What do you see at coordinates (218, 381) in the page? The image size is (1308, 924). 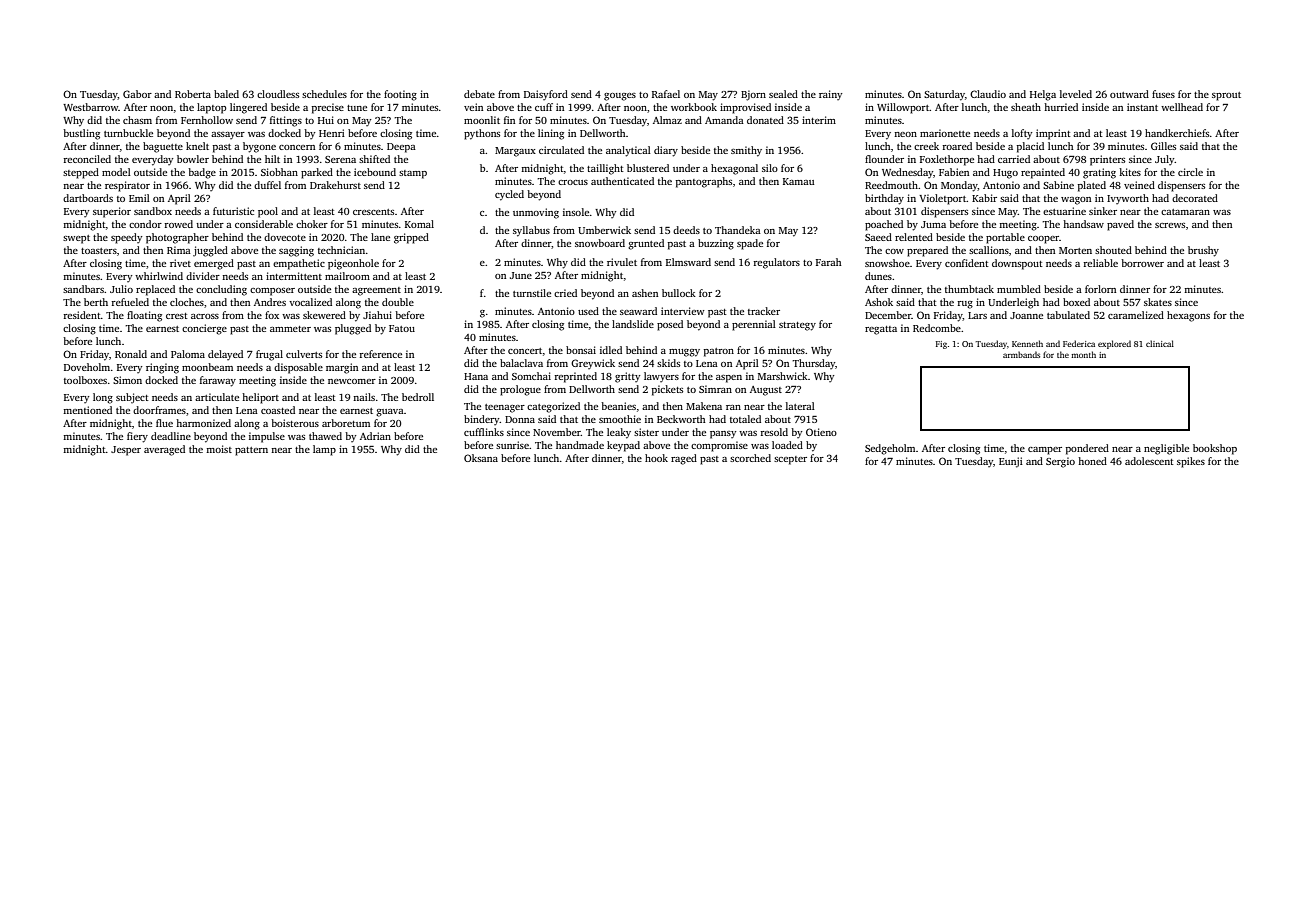 I see `faraway` at bounding box center [218, 381].
